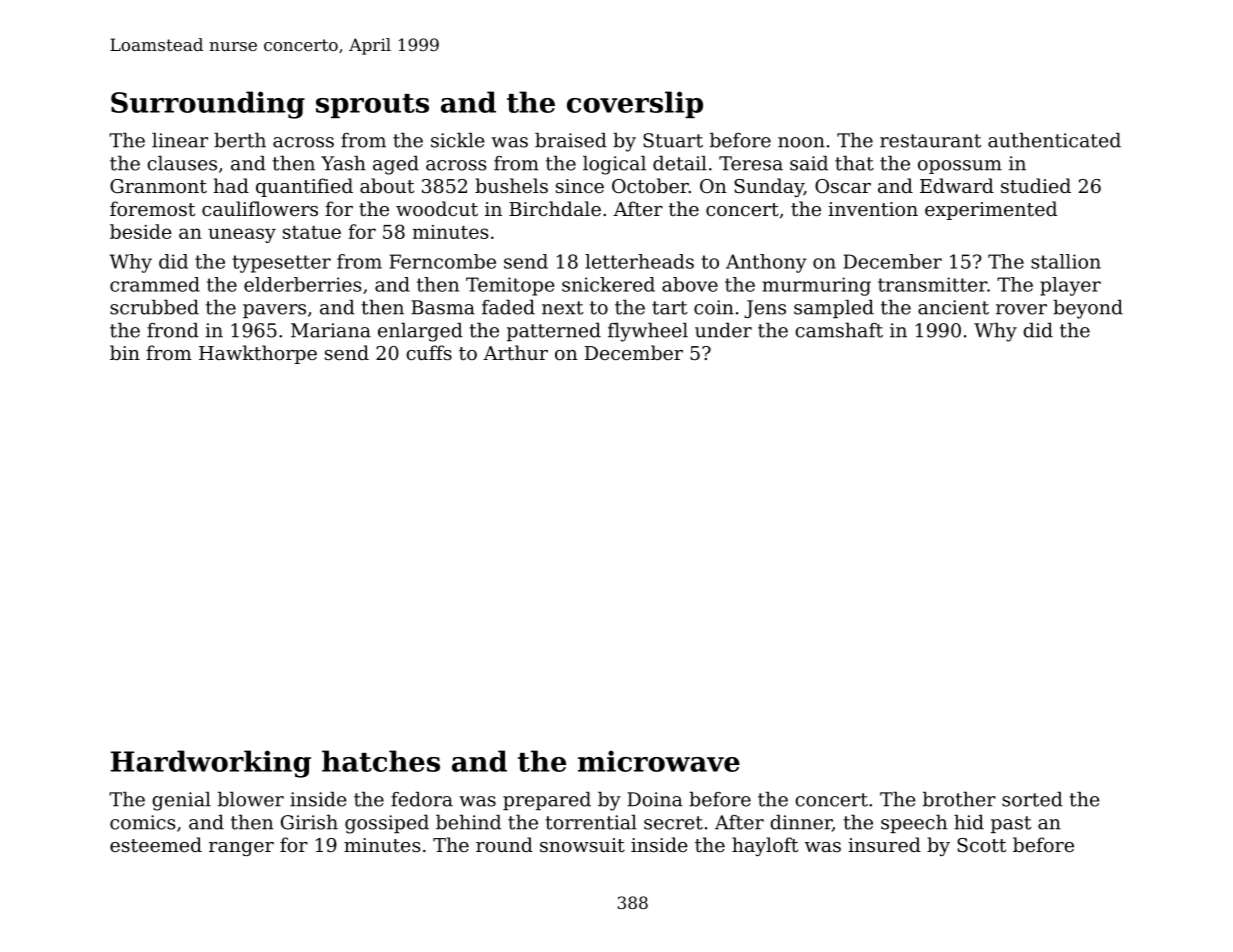 This document has width=1233, height=952. I want to click on gossiped, so click(387, 824).
